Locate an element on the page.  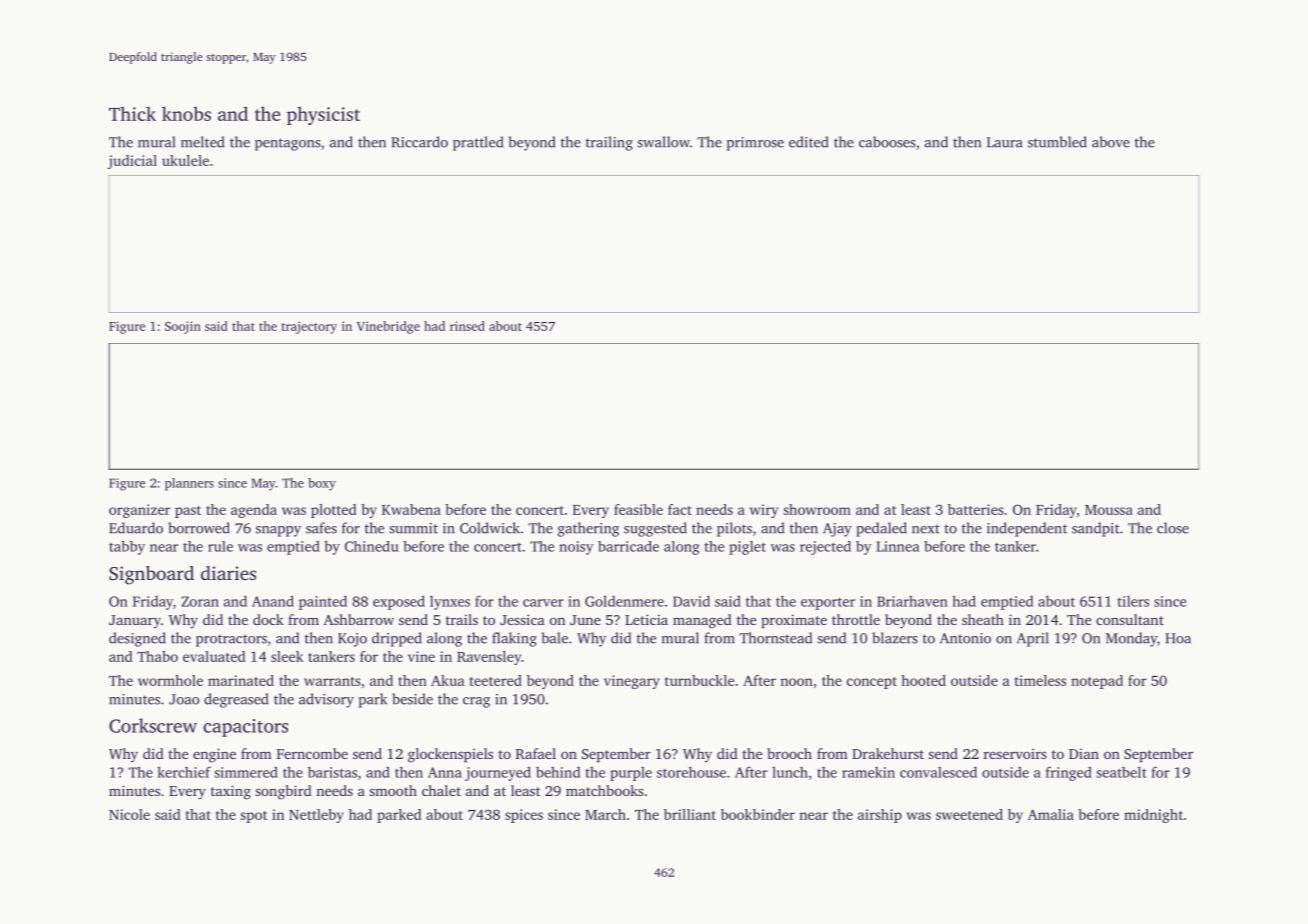
carver is located at coordinates (543, 603).
